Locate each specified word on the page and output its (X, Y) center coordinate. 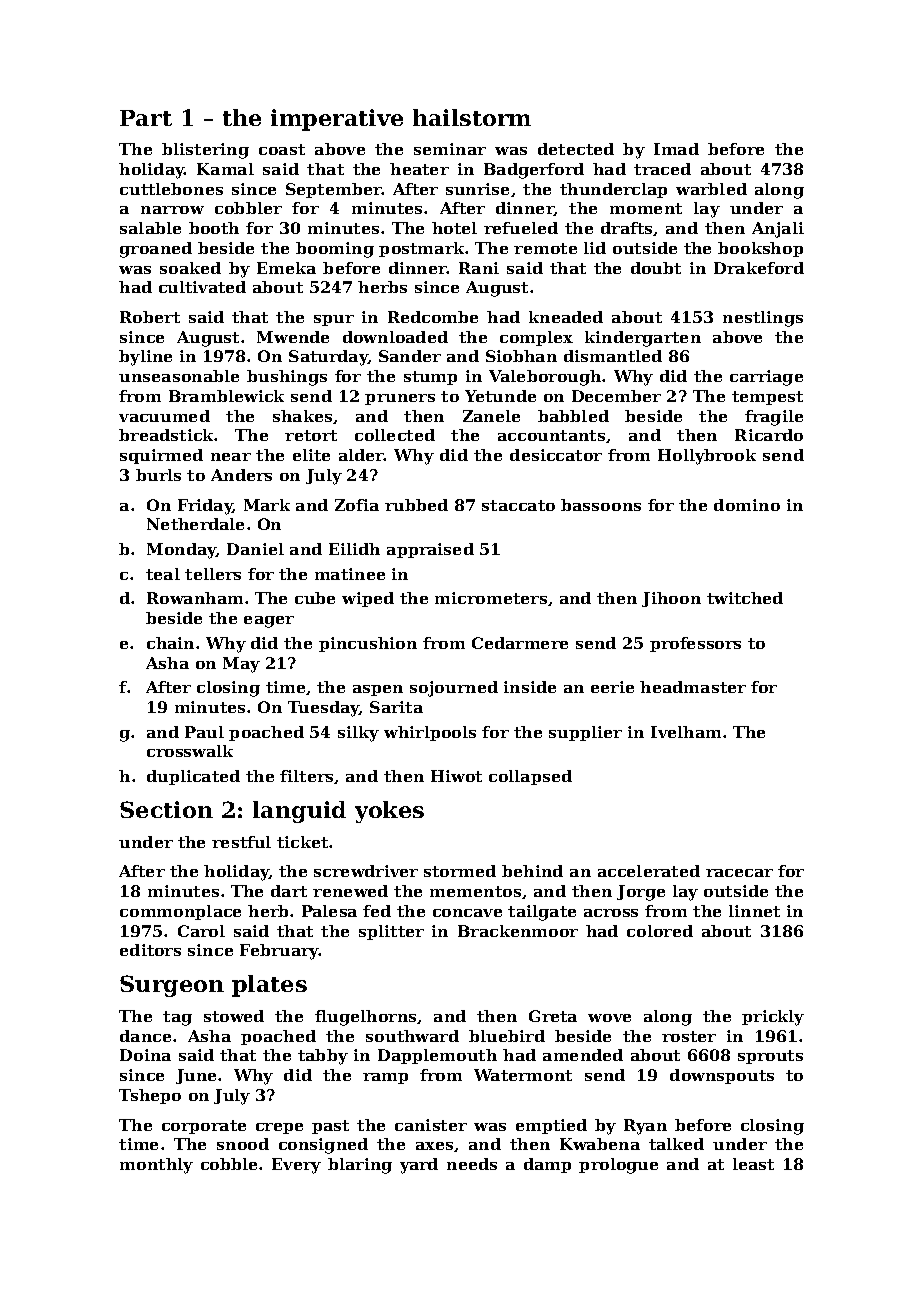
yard (419, 1166)
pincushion (368, 644)
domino (747, 505)
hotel (454, 228)
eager (269, 622)
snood (243, 1144)
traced (662, 169)
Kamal (225, 169)
